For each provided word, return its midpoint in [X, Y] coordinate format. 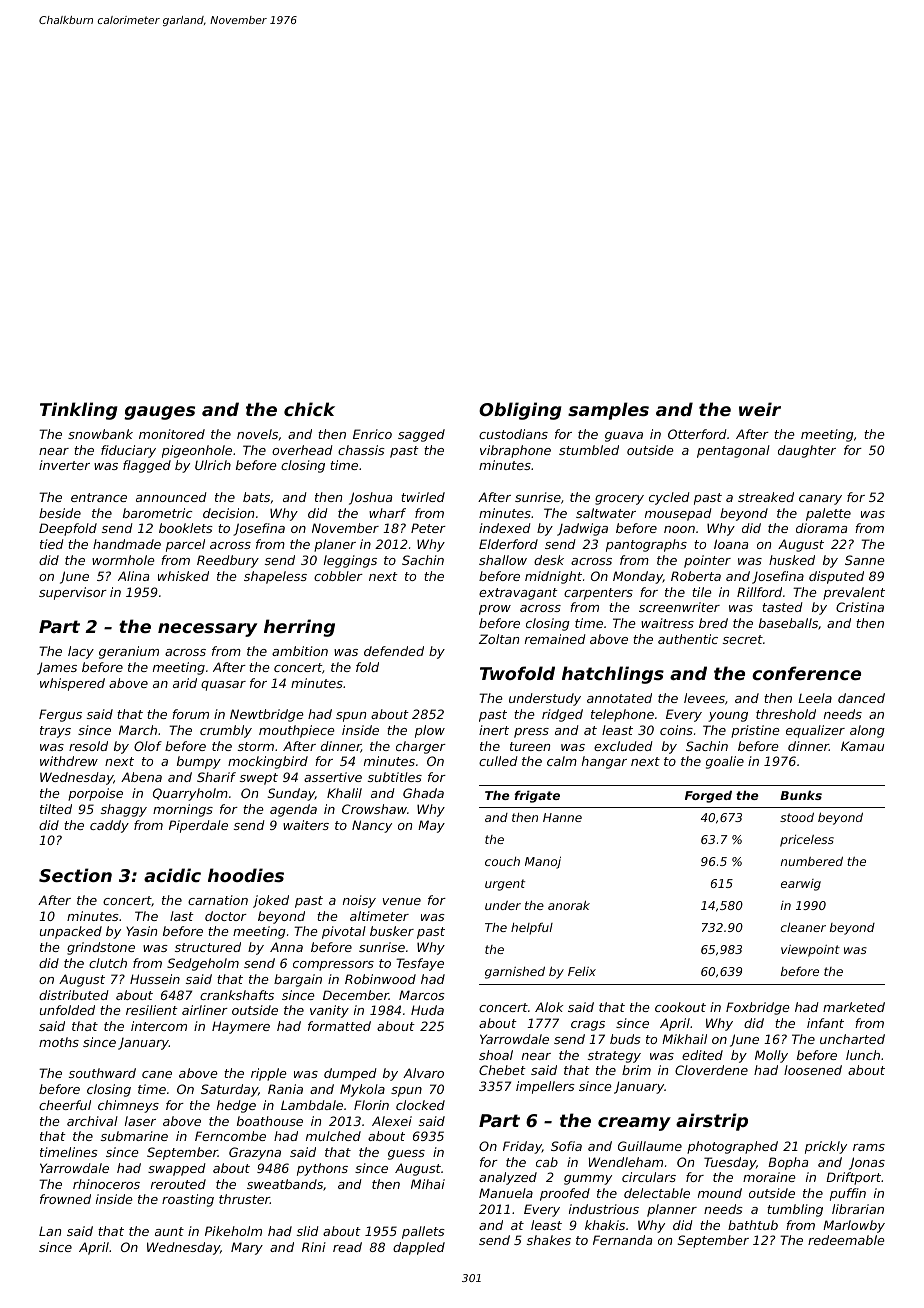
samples [608, 411]
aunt [169, 1231]
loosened [813, 1070]
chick [309, 409]
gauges [159, 413]
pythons [322, 1169]
